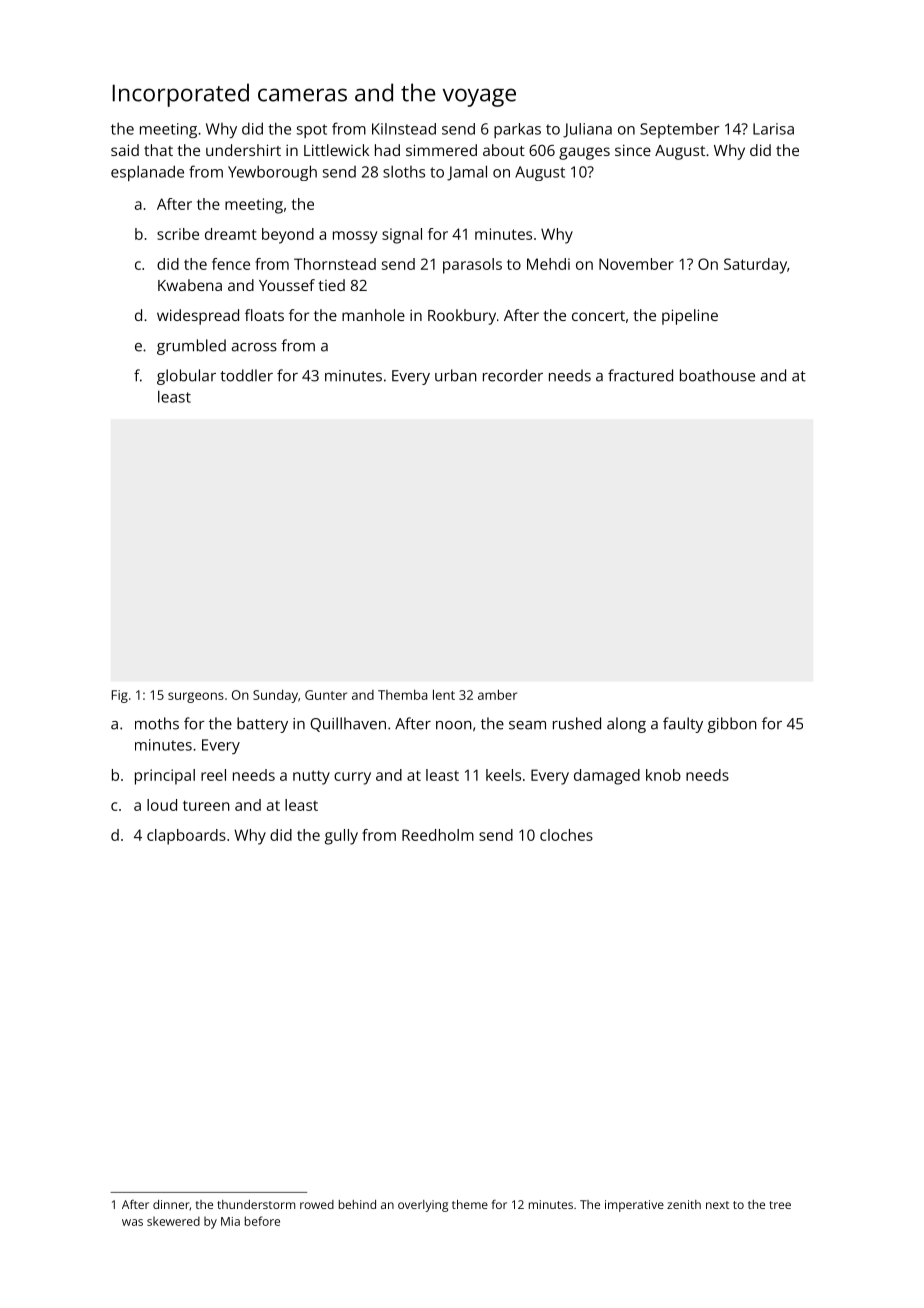 The width and height of the image is (924, 1308). I want to click on moths, so click(157, 723).
